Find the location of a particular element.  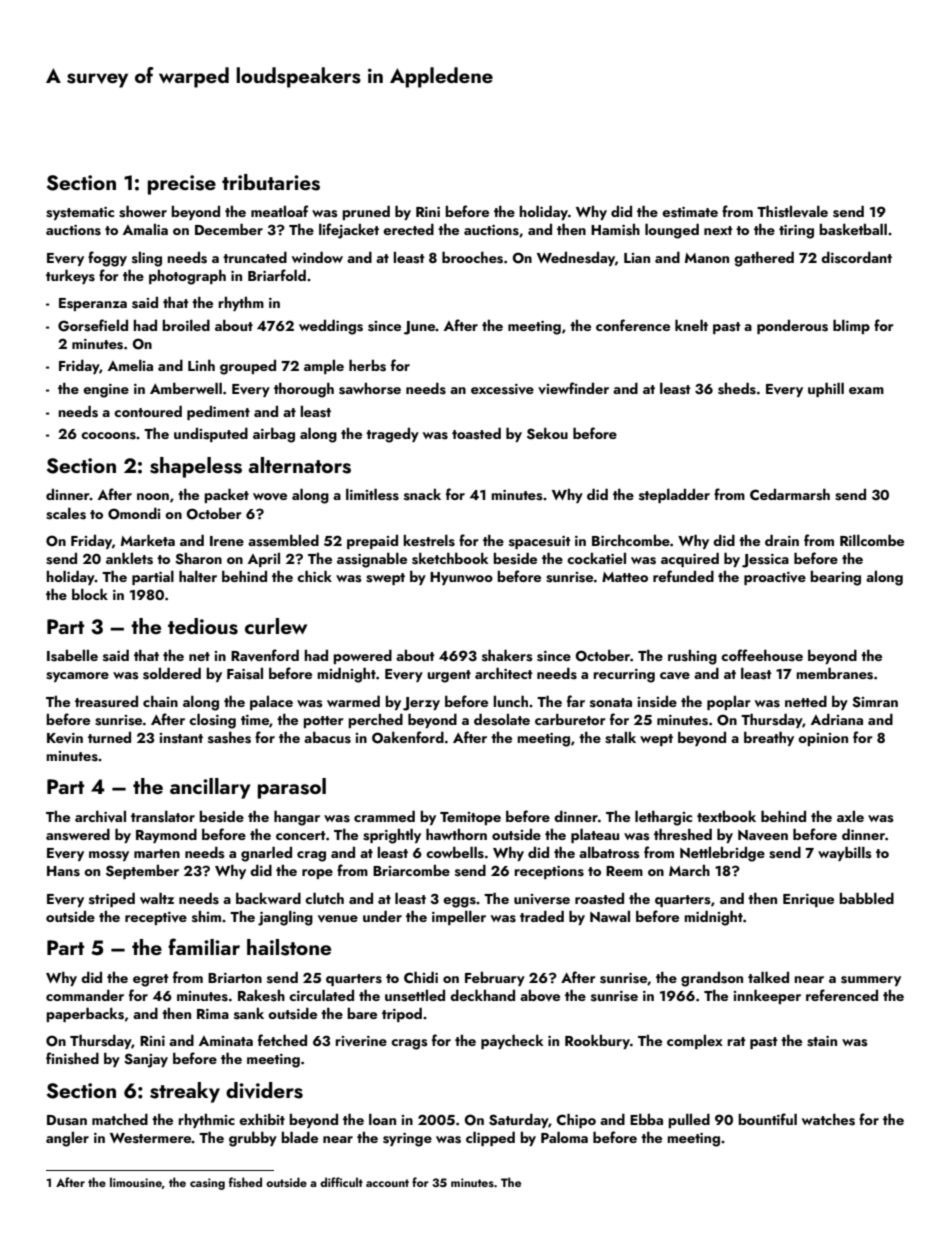

toasted is located at coordinates (476, 433).
